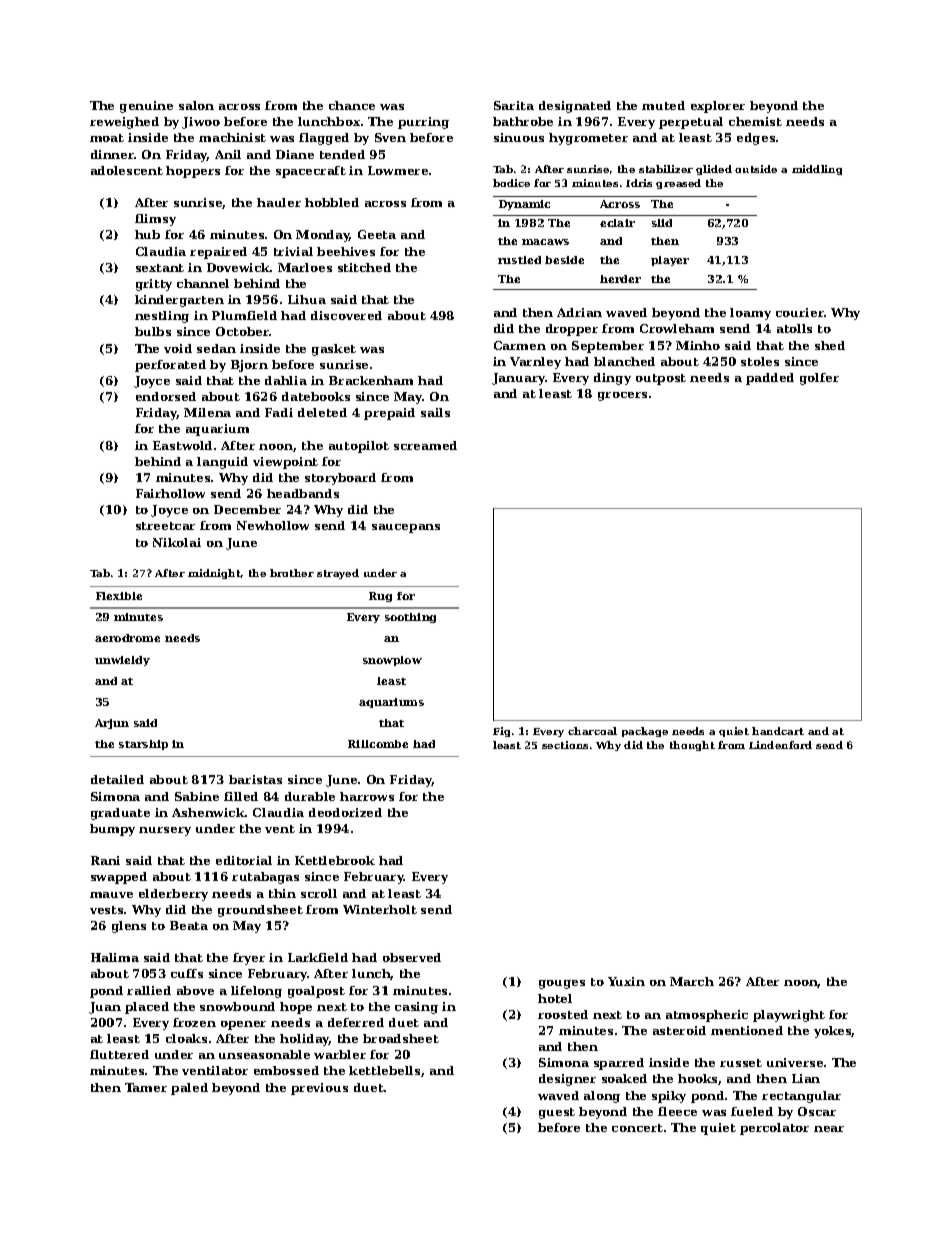  Describe the element at coordinates (626, 981) in the screenshot. I see `Yuxin` at that location.
